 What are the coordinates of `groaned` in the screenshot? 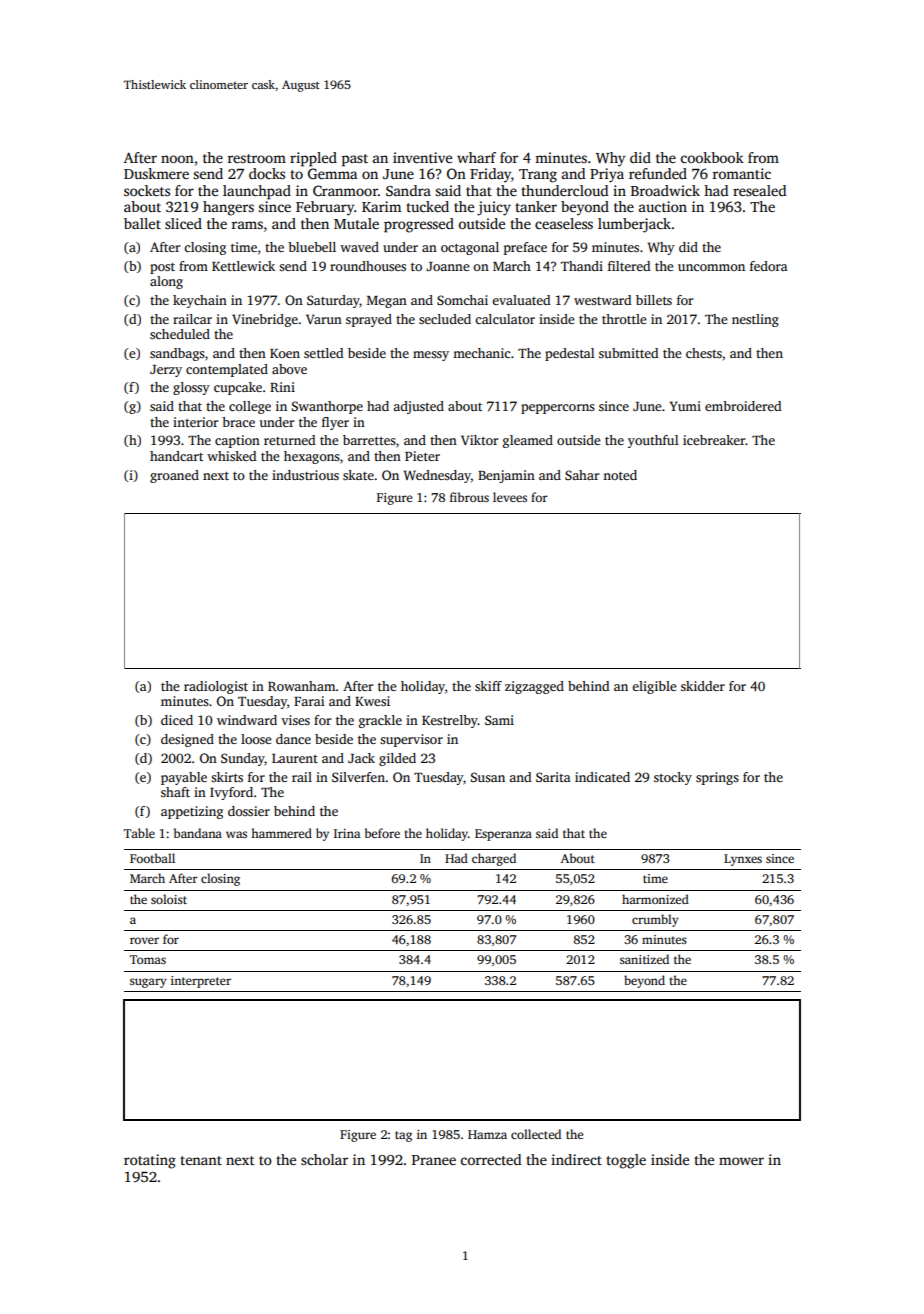 It's located at (174, 476).
